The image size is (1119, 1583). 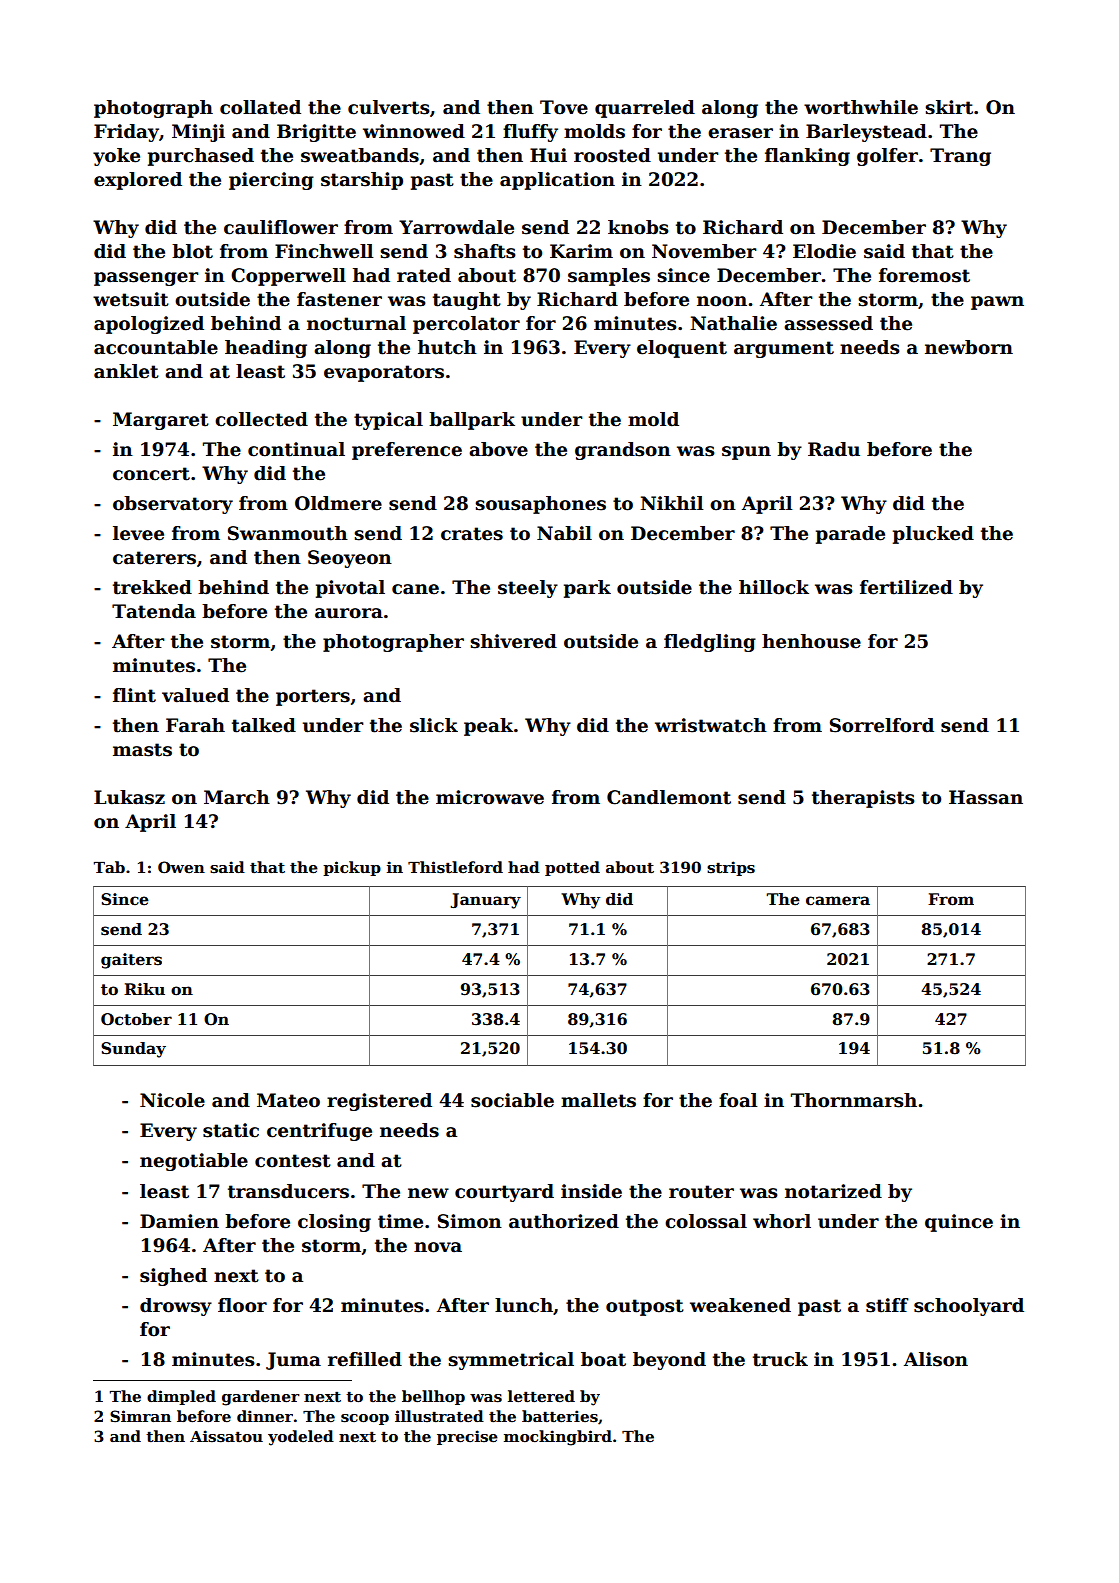 What do you see at coordinates (288, 1100) in the screenshot?
I see `Mateo` at bounding box center [288, 1100].
